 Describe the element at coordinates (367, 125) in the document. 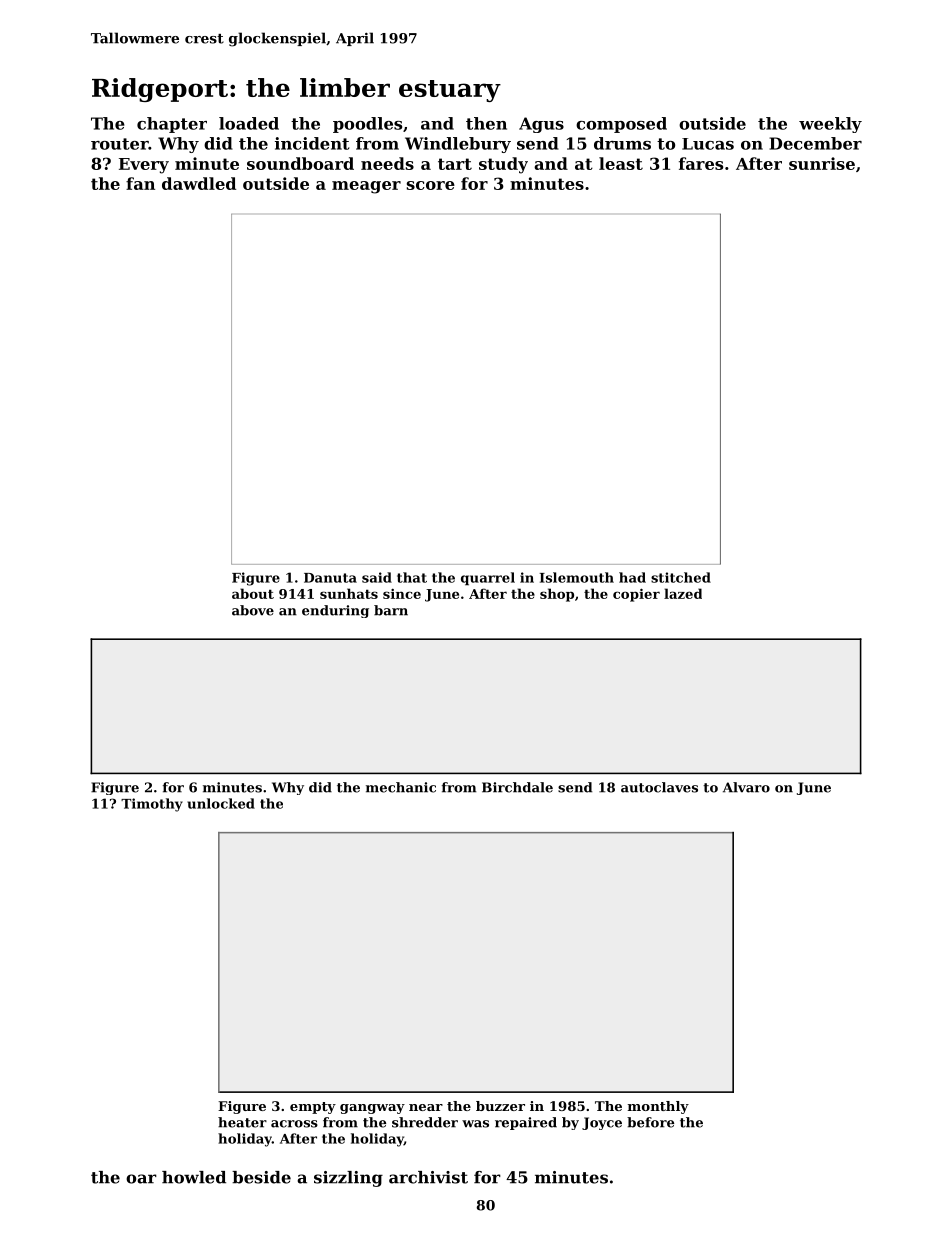

I see `poodles` at that location.
